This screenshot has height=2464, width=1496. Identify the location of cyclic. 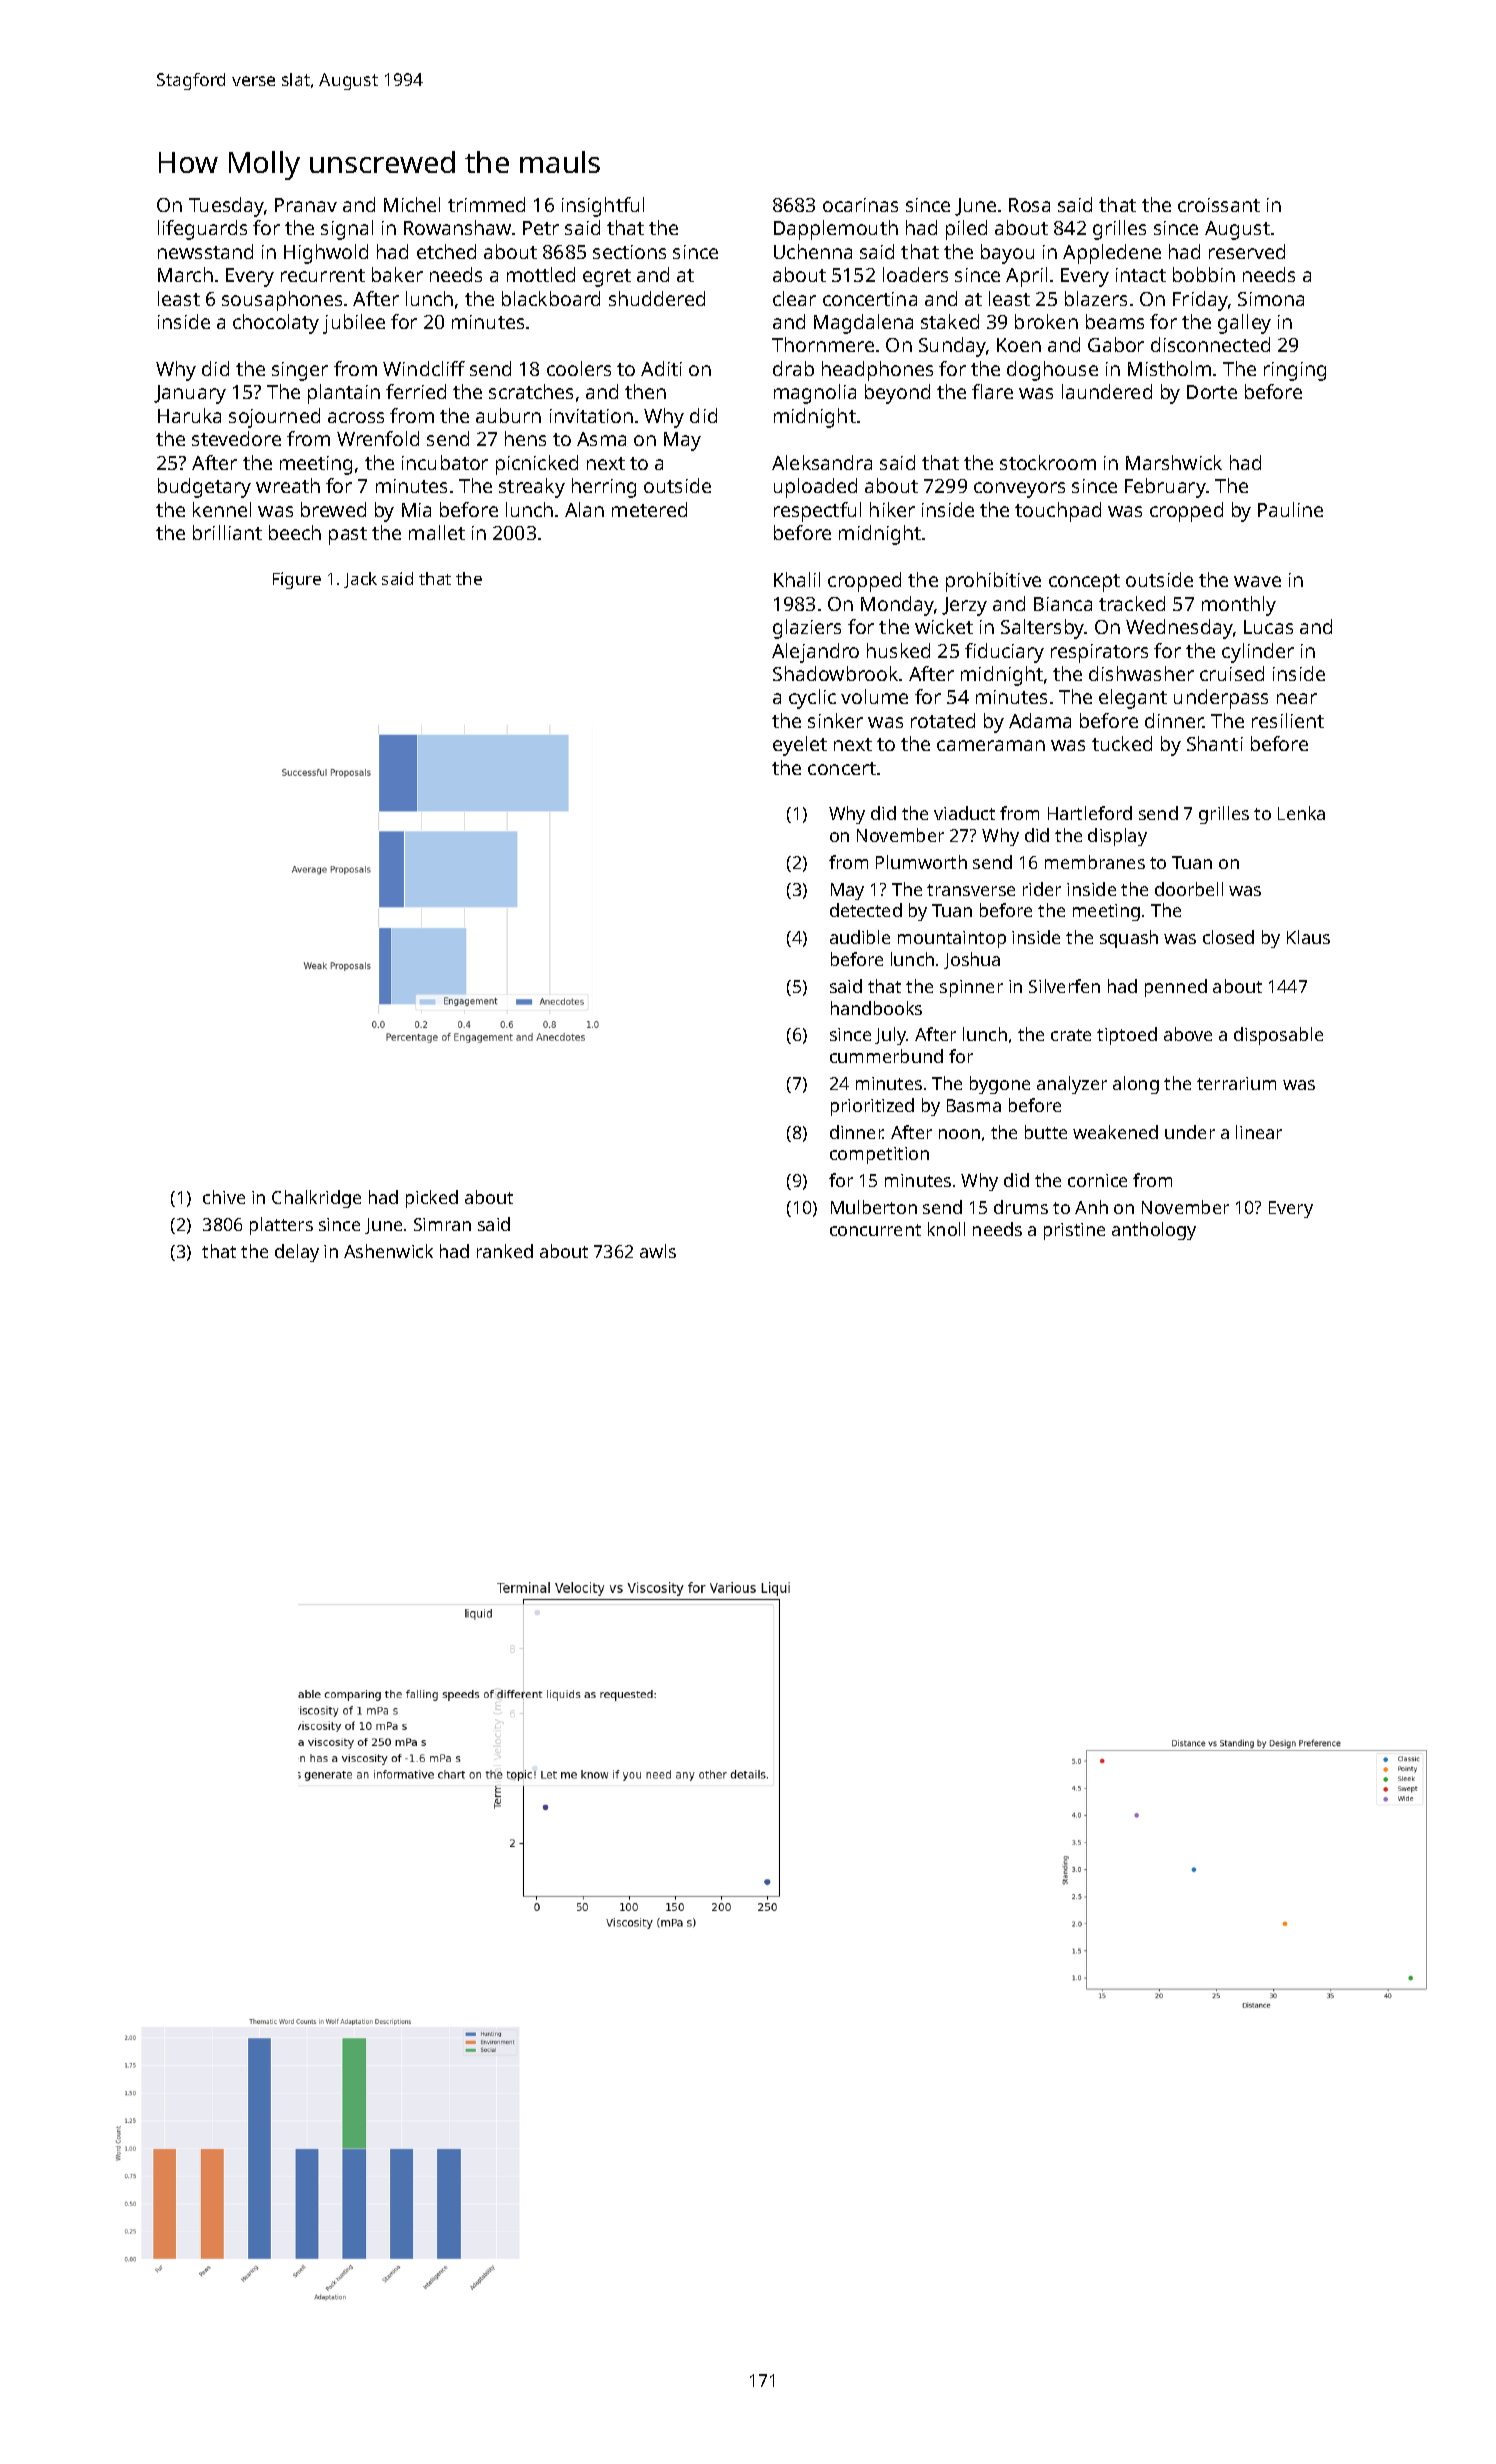
(812, 699).
